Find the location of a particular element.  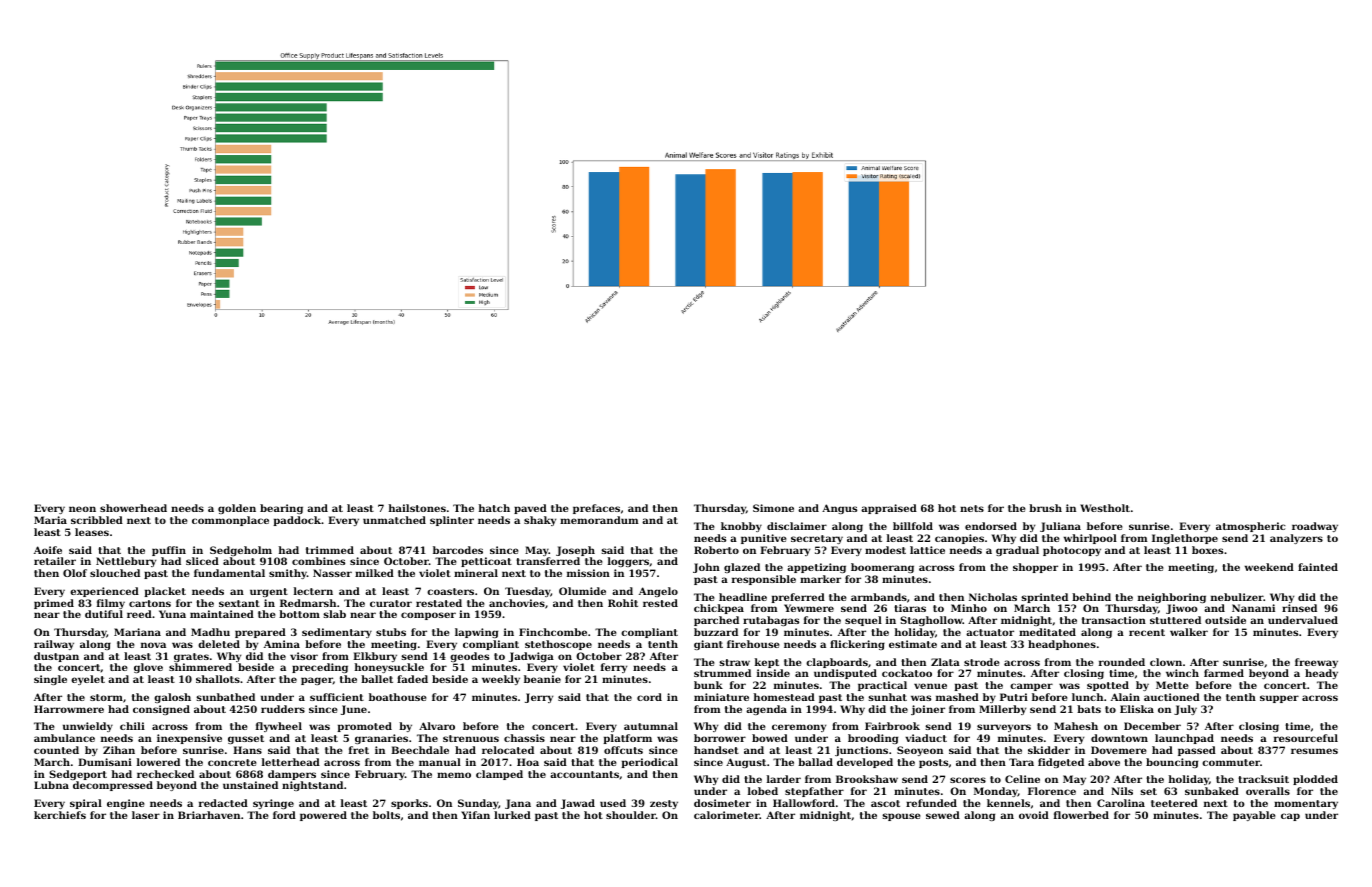

puffin is located at coordinates (169, 551).
